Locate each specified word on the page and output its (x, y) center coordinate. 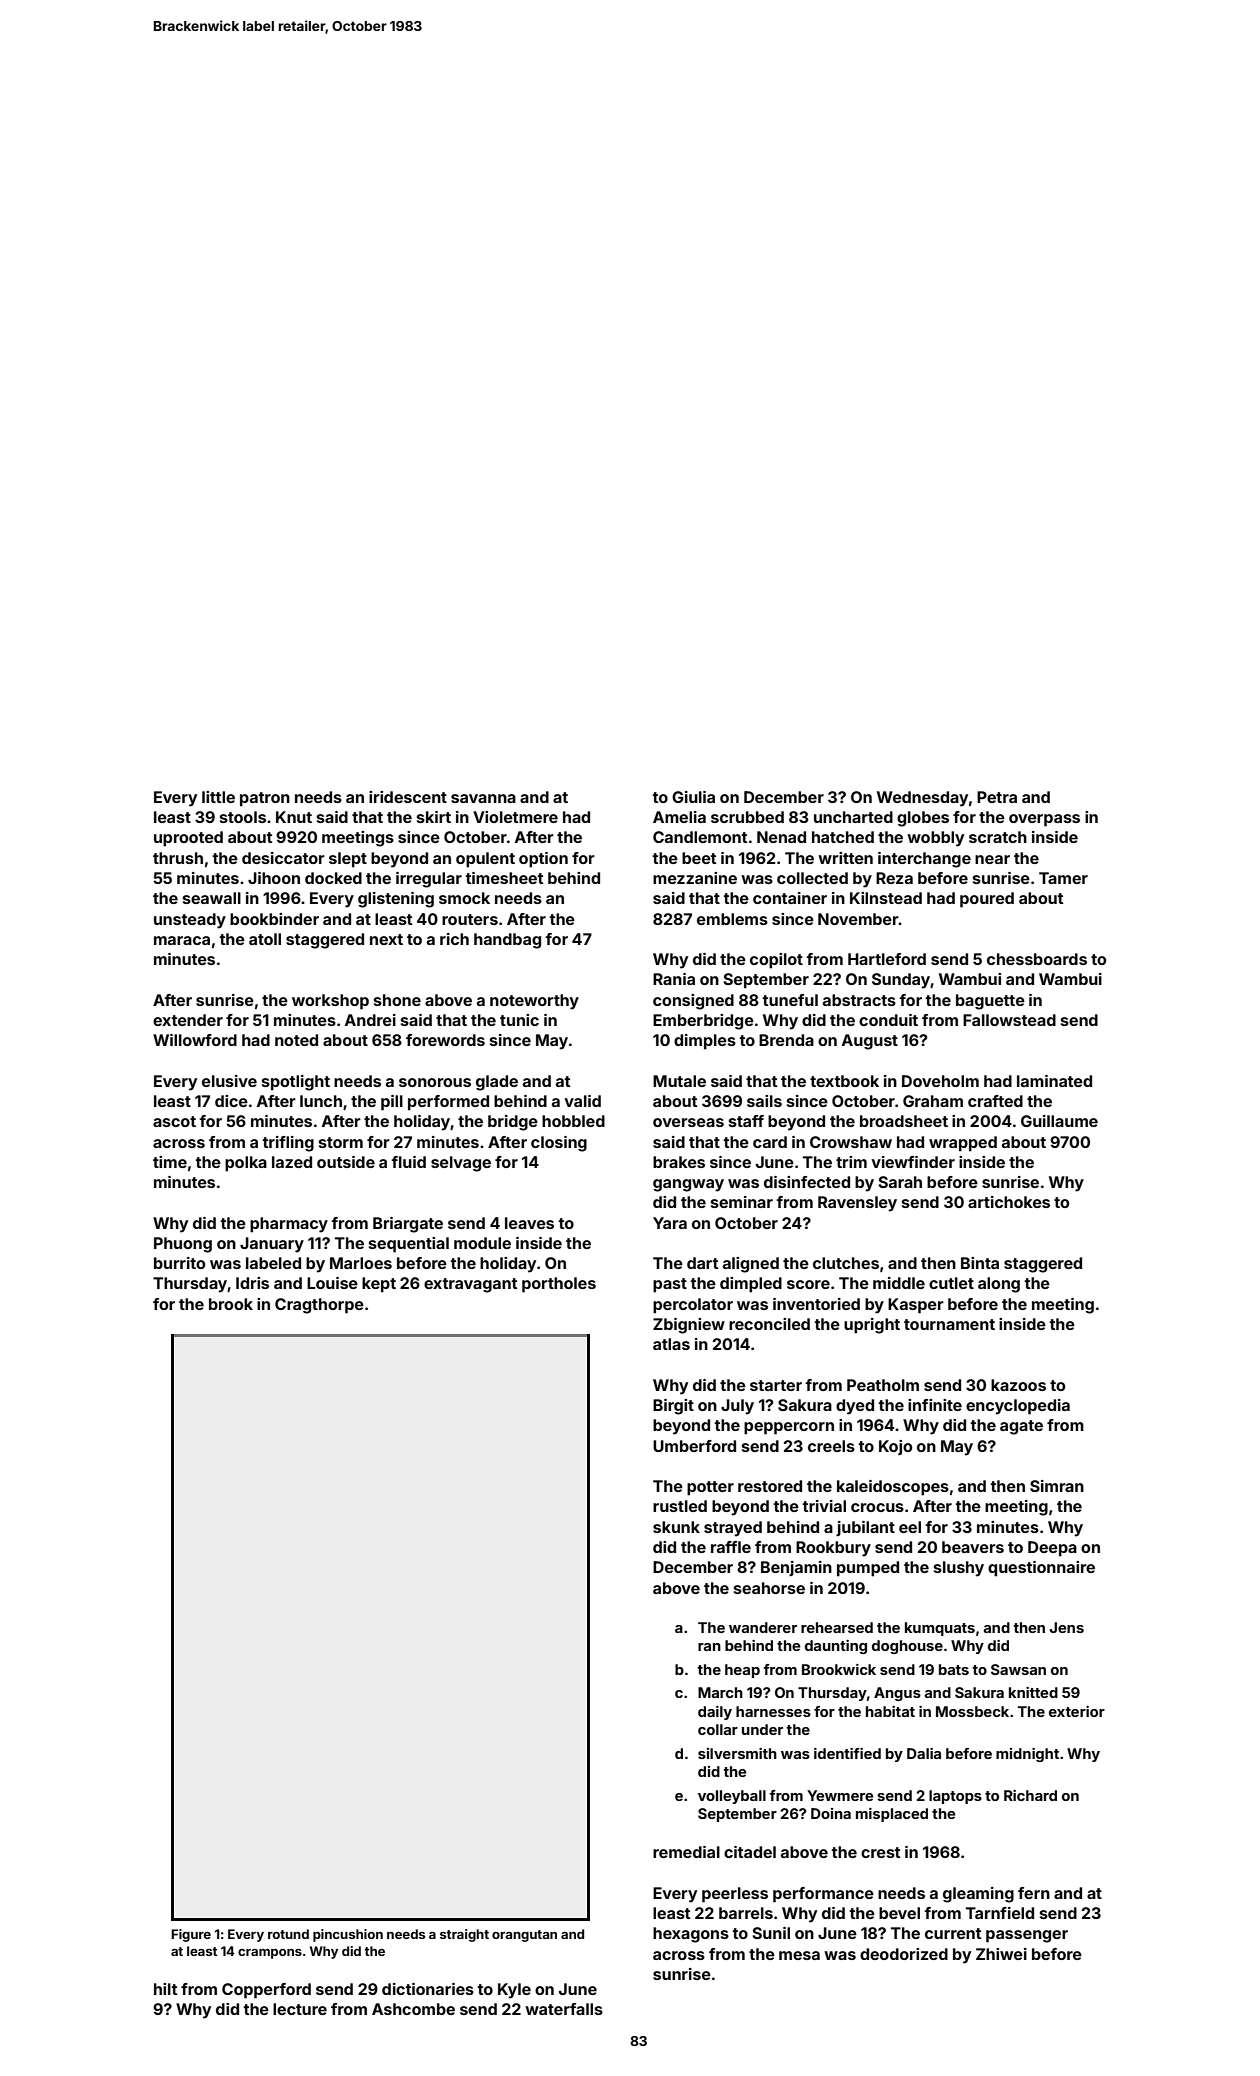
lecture (300, 2009)
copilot (776, 961)
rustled (680, 1506)
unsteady (190, 921)
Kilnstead (886, 898)
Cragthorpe (319, 1306)
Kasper (916, 1306)
